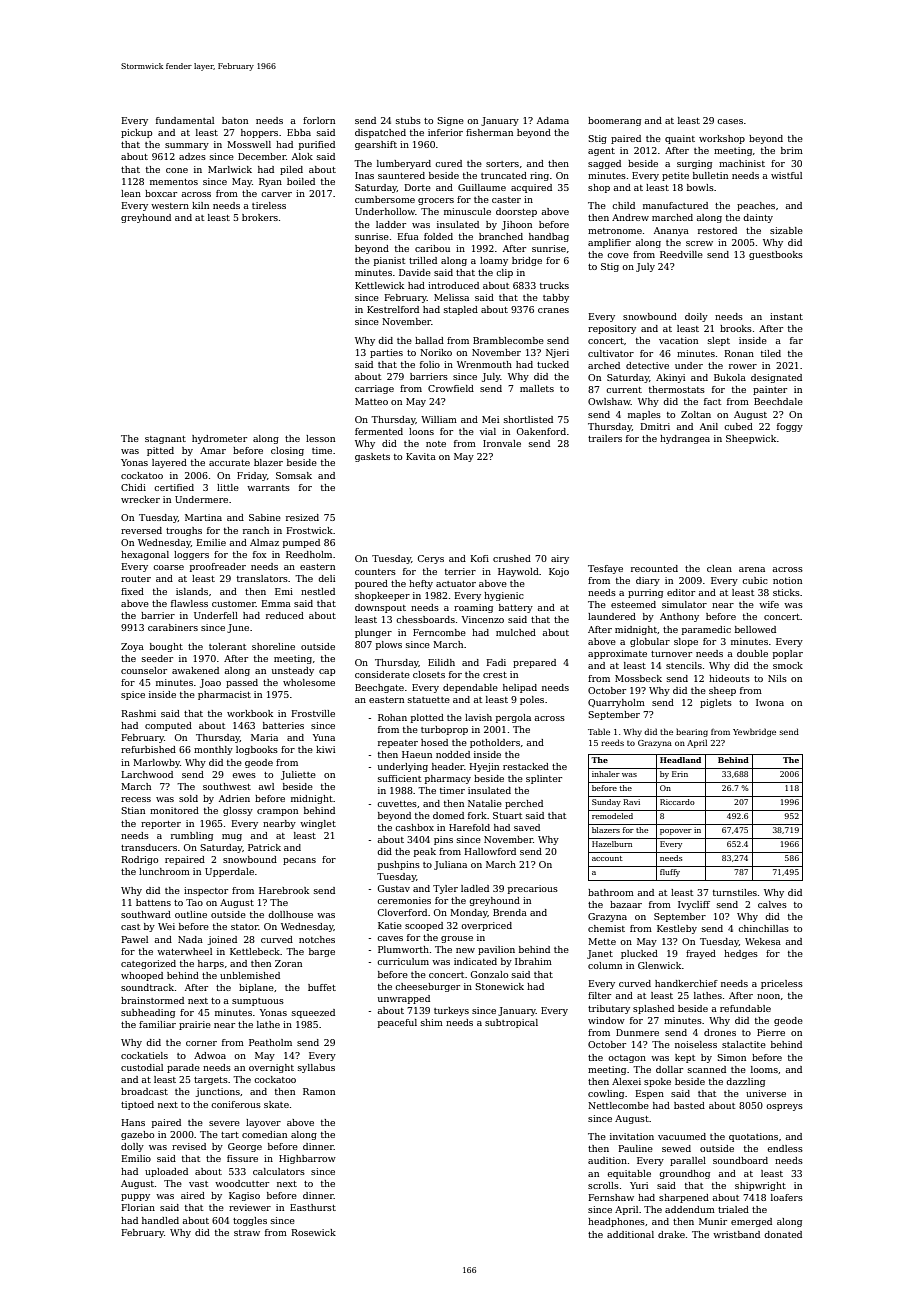  Describe the element at coordinates (140, 499) in the page. I see `wrecker` at that location.
